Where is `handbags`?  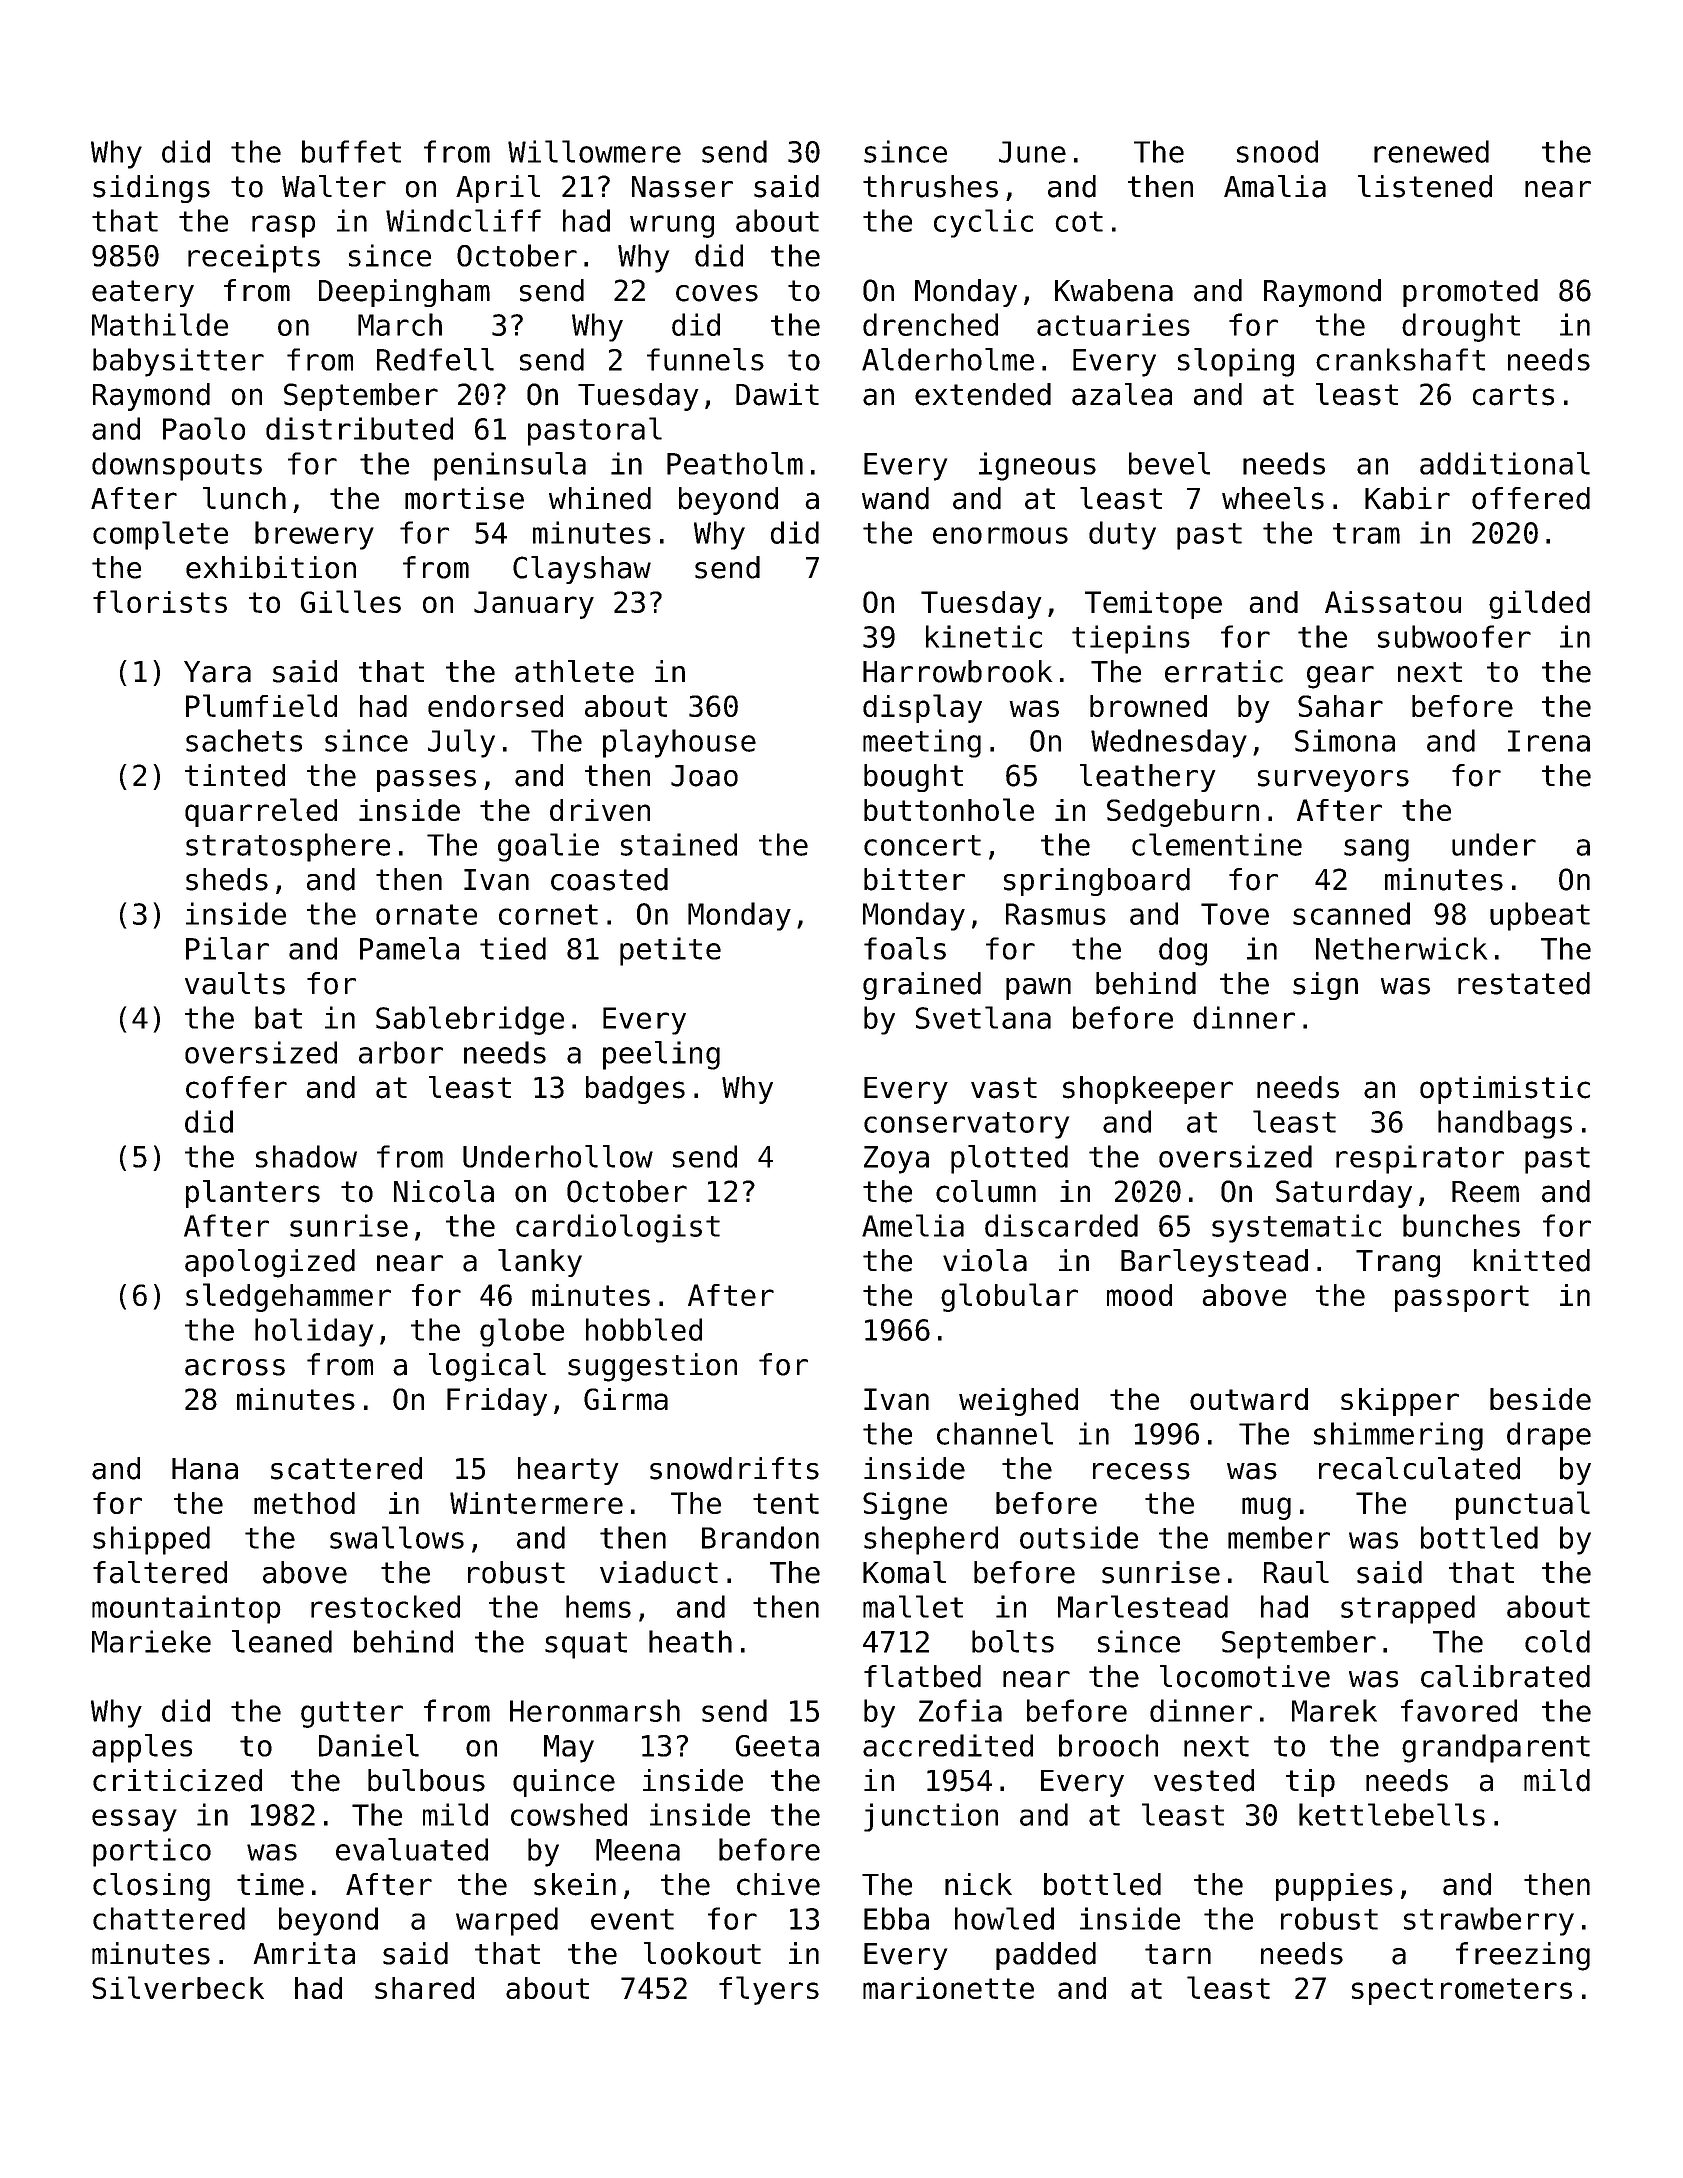
handbags is located at coordinates (1505, 1124).
